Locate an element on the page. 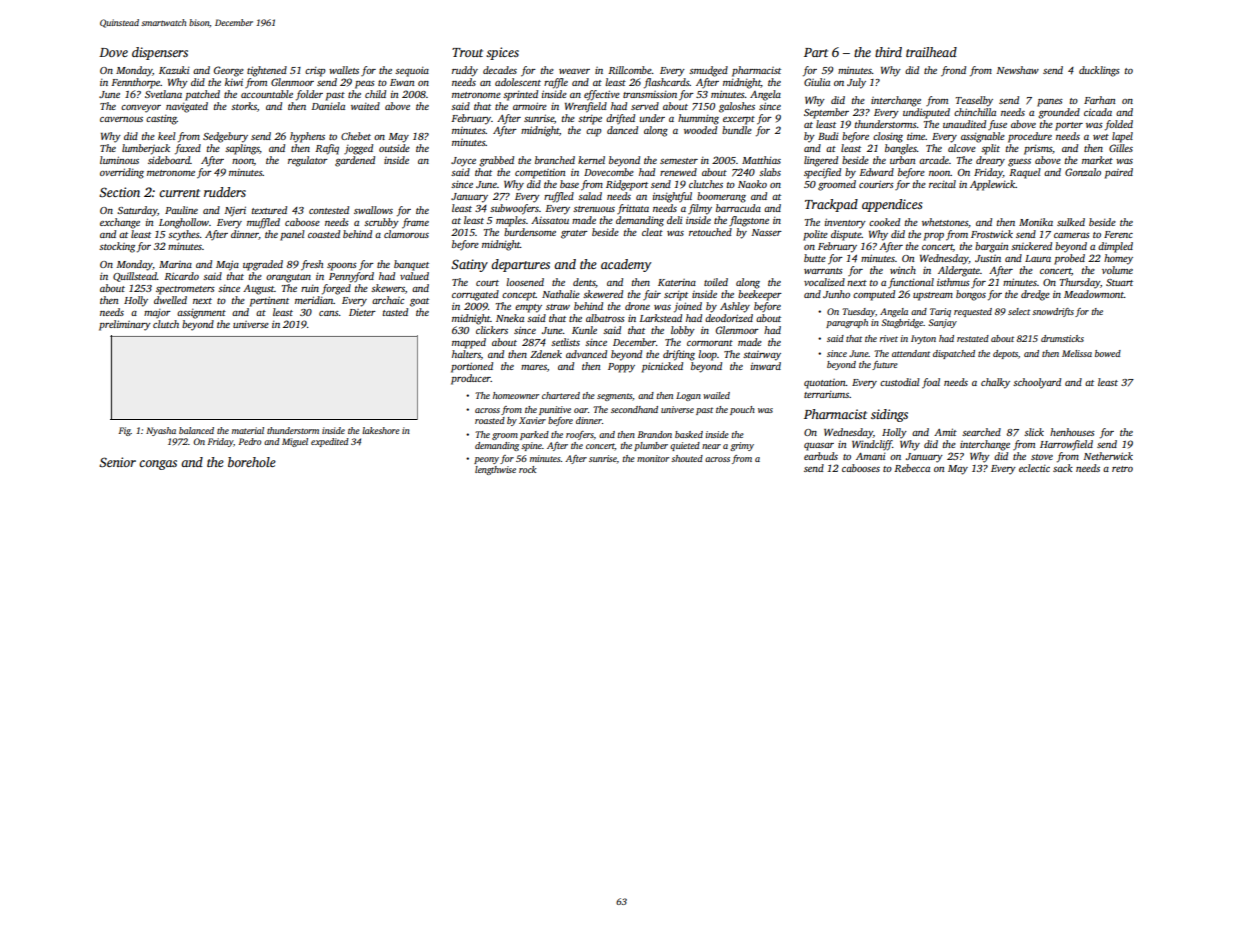 The height and width of the document is (952, 1233). cans is located at coordinates (329, 313).
